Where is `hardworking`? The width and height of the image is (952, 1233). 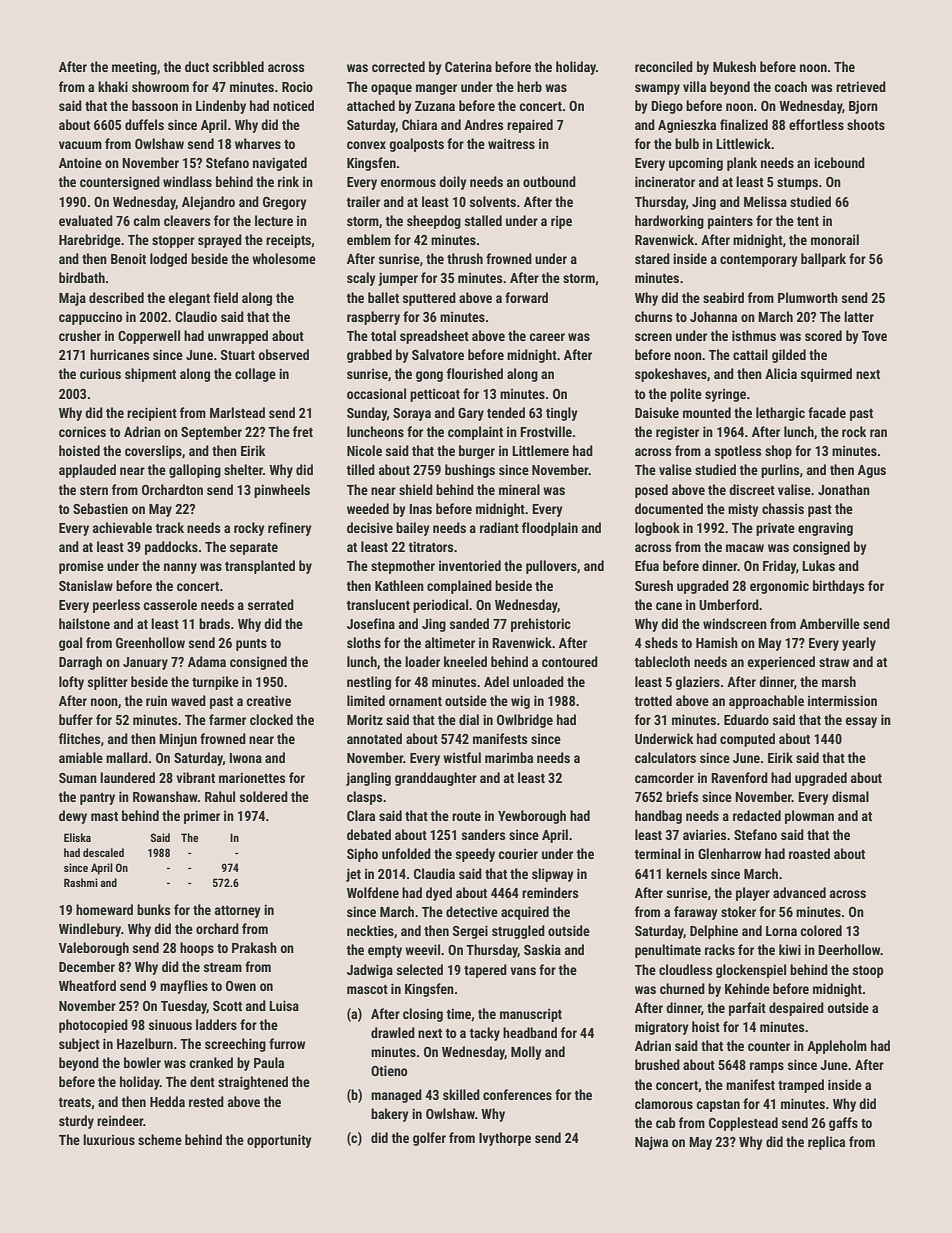
hardworking is located at coordinates (669, 222).
